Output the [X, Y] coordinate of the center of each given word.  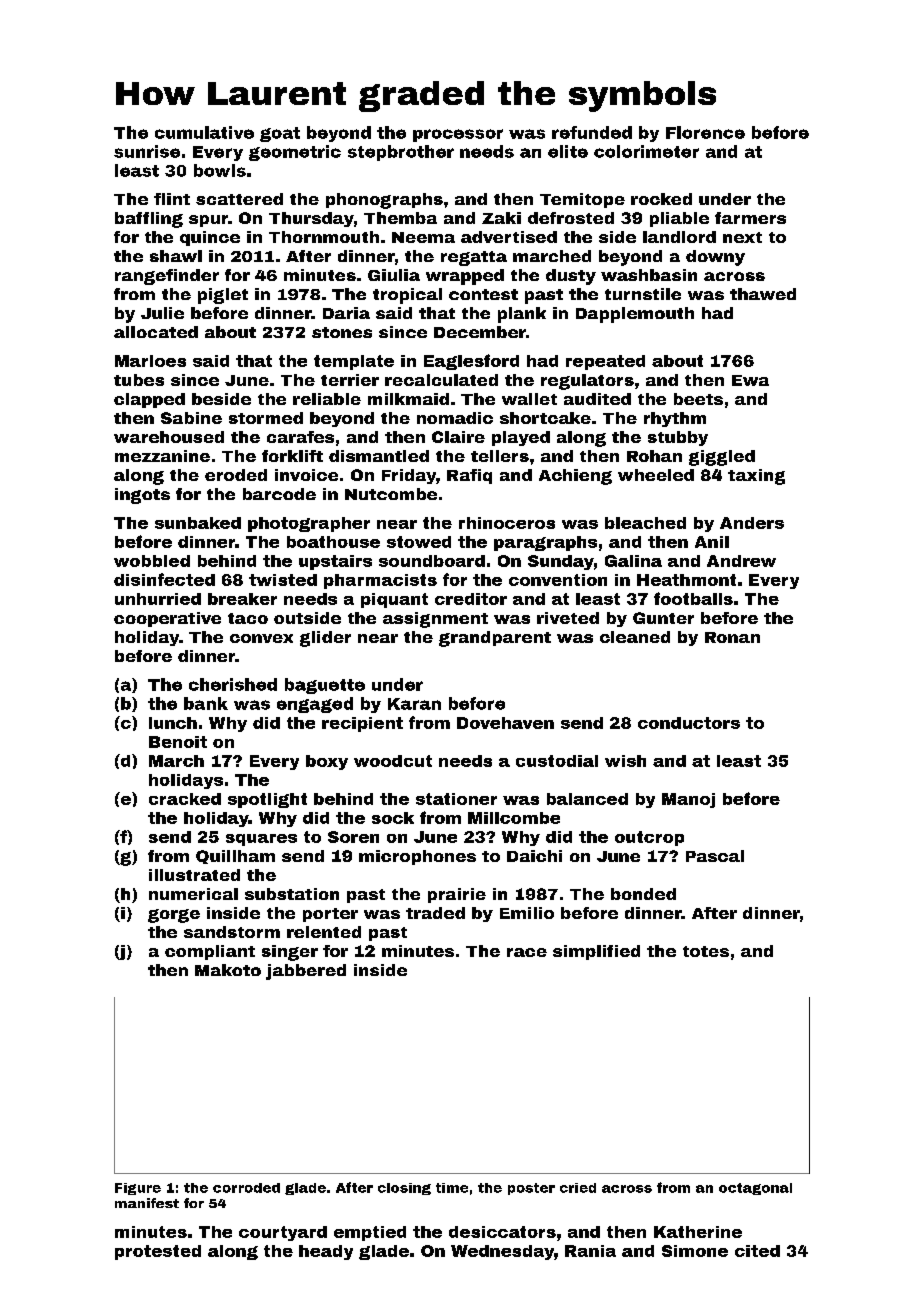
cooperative [167, 619]
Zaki [501, 218]
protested [158, 1252]
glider [325, 639]
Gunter [663, 618]
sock [393, 818]
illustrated [194, 875]
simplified [596, 952]
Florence [705, 132]
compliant [210, 952]
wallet [529, 399]
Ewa [750, 380]
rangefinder [167, 277]
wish [625, 761]
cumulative [204, 132]
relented [324, 932]
